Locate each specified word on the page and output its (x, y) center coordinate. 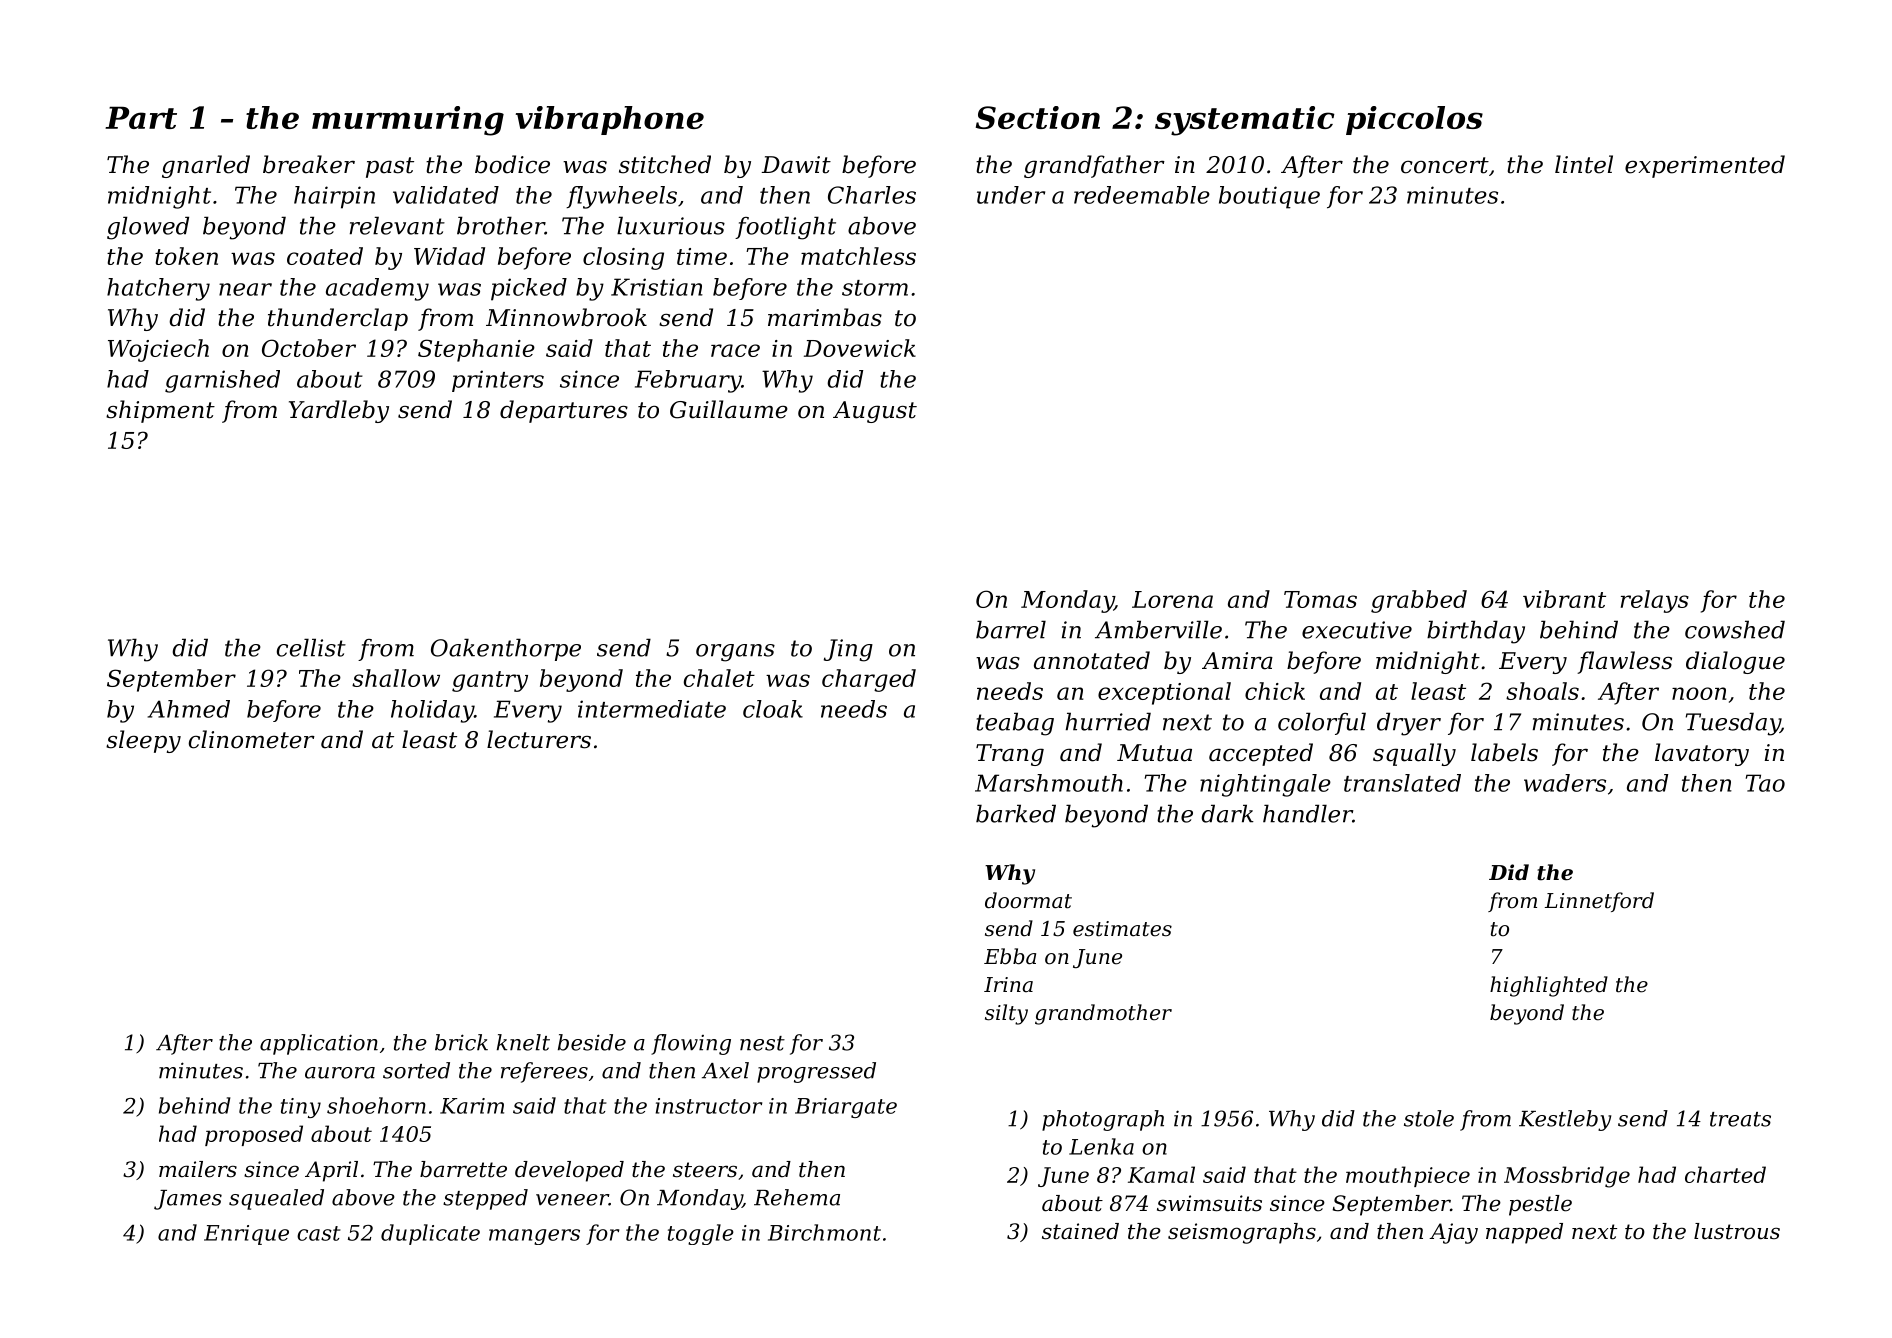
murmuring (408, 121)
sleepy (143, 741)
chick (1275, 691)
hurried (1108, 721)
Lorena (1172, 599)
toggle (701, 1234)
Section (1038, 117)
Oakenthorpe (506, 649)
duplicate (430, 1234)
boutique (1269, 197)
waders (1565, 783)
